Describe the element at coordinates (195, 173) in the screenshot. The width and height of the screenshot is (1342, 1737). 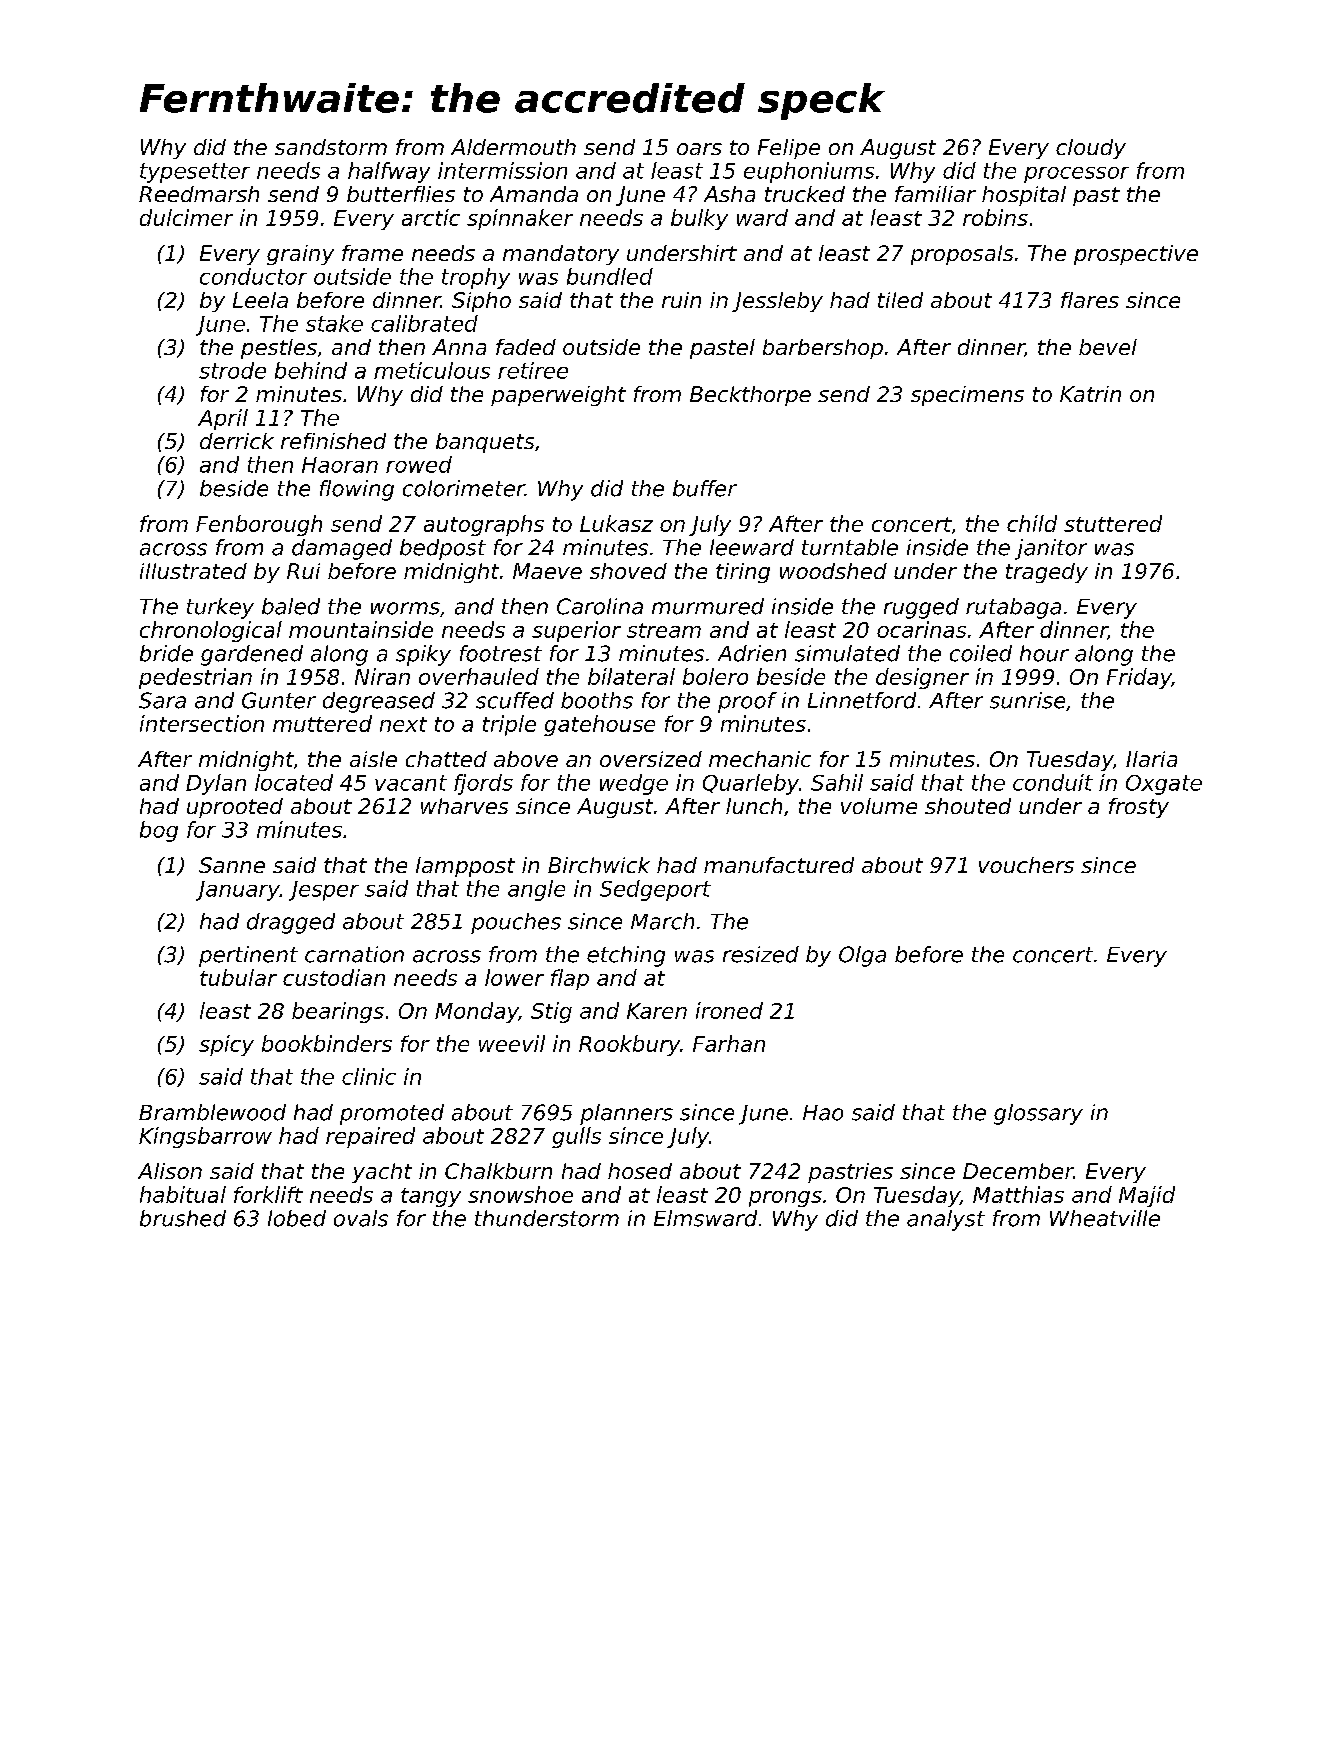
I see `typesetter` at that location.
